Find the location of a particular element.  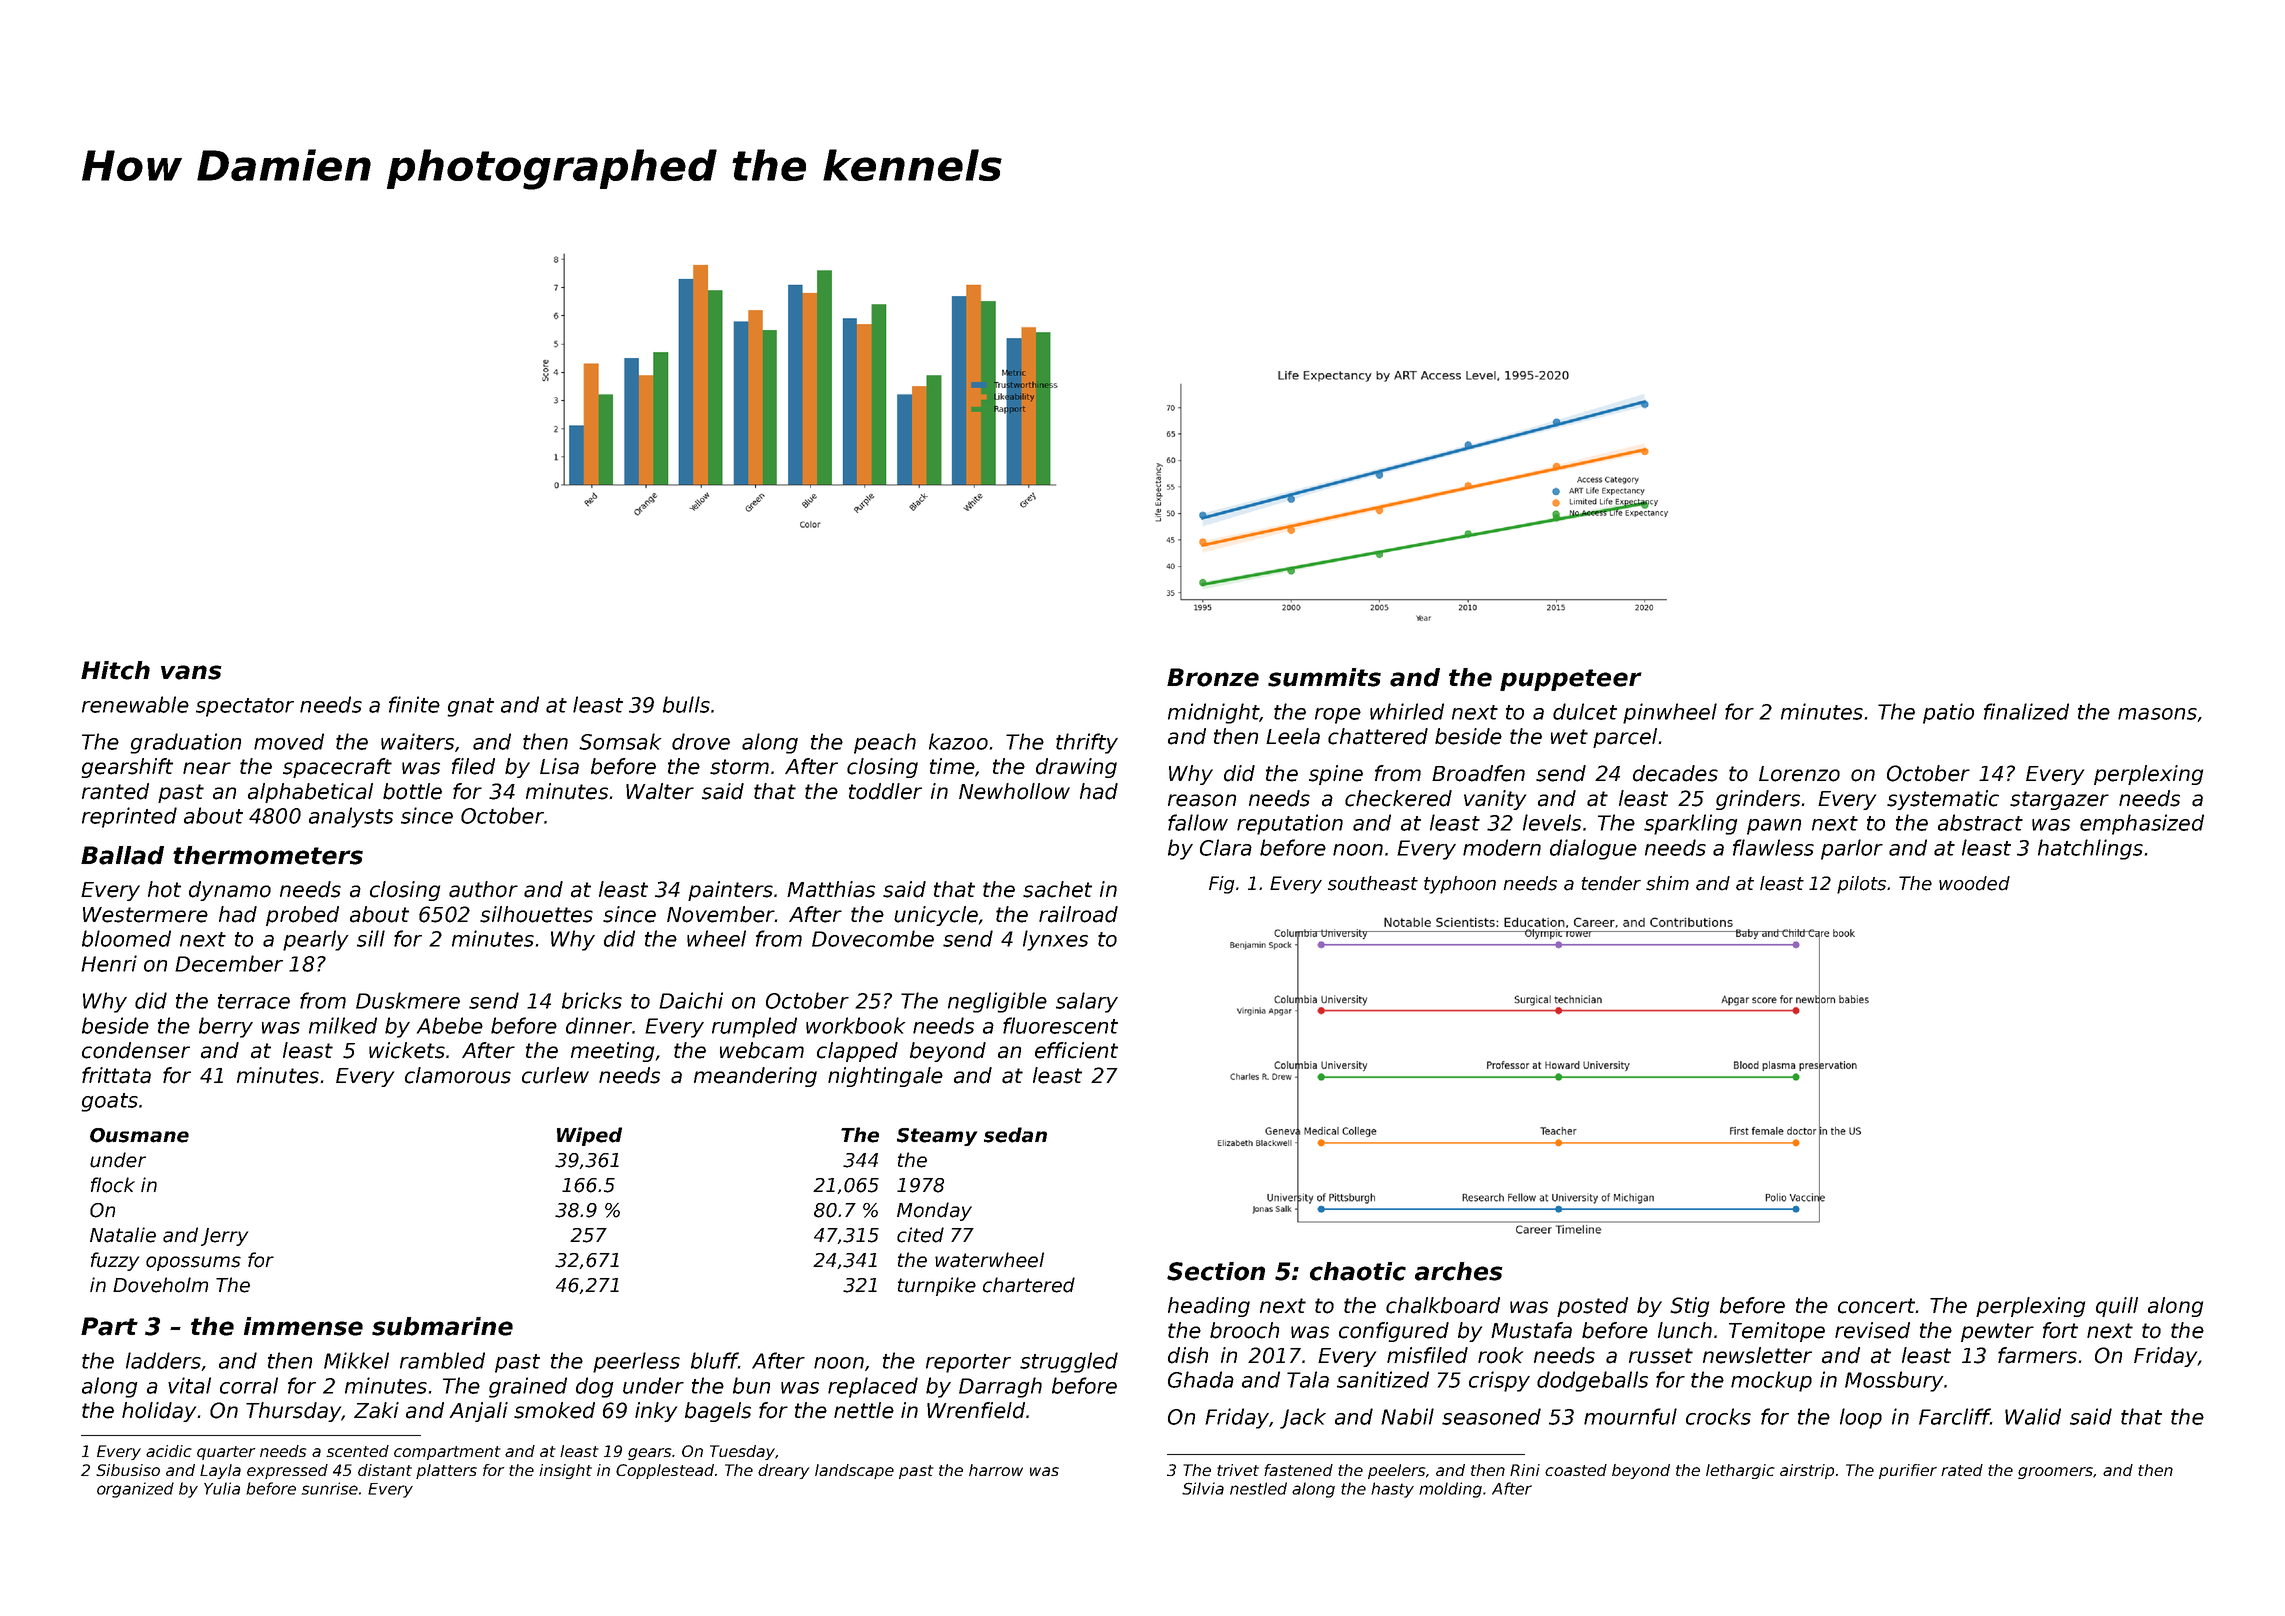

quill is located at coordinates (2117, 1307).
